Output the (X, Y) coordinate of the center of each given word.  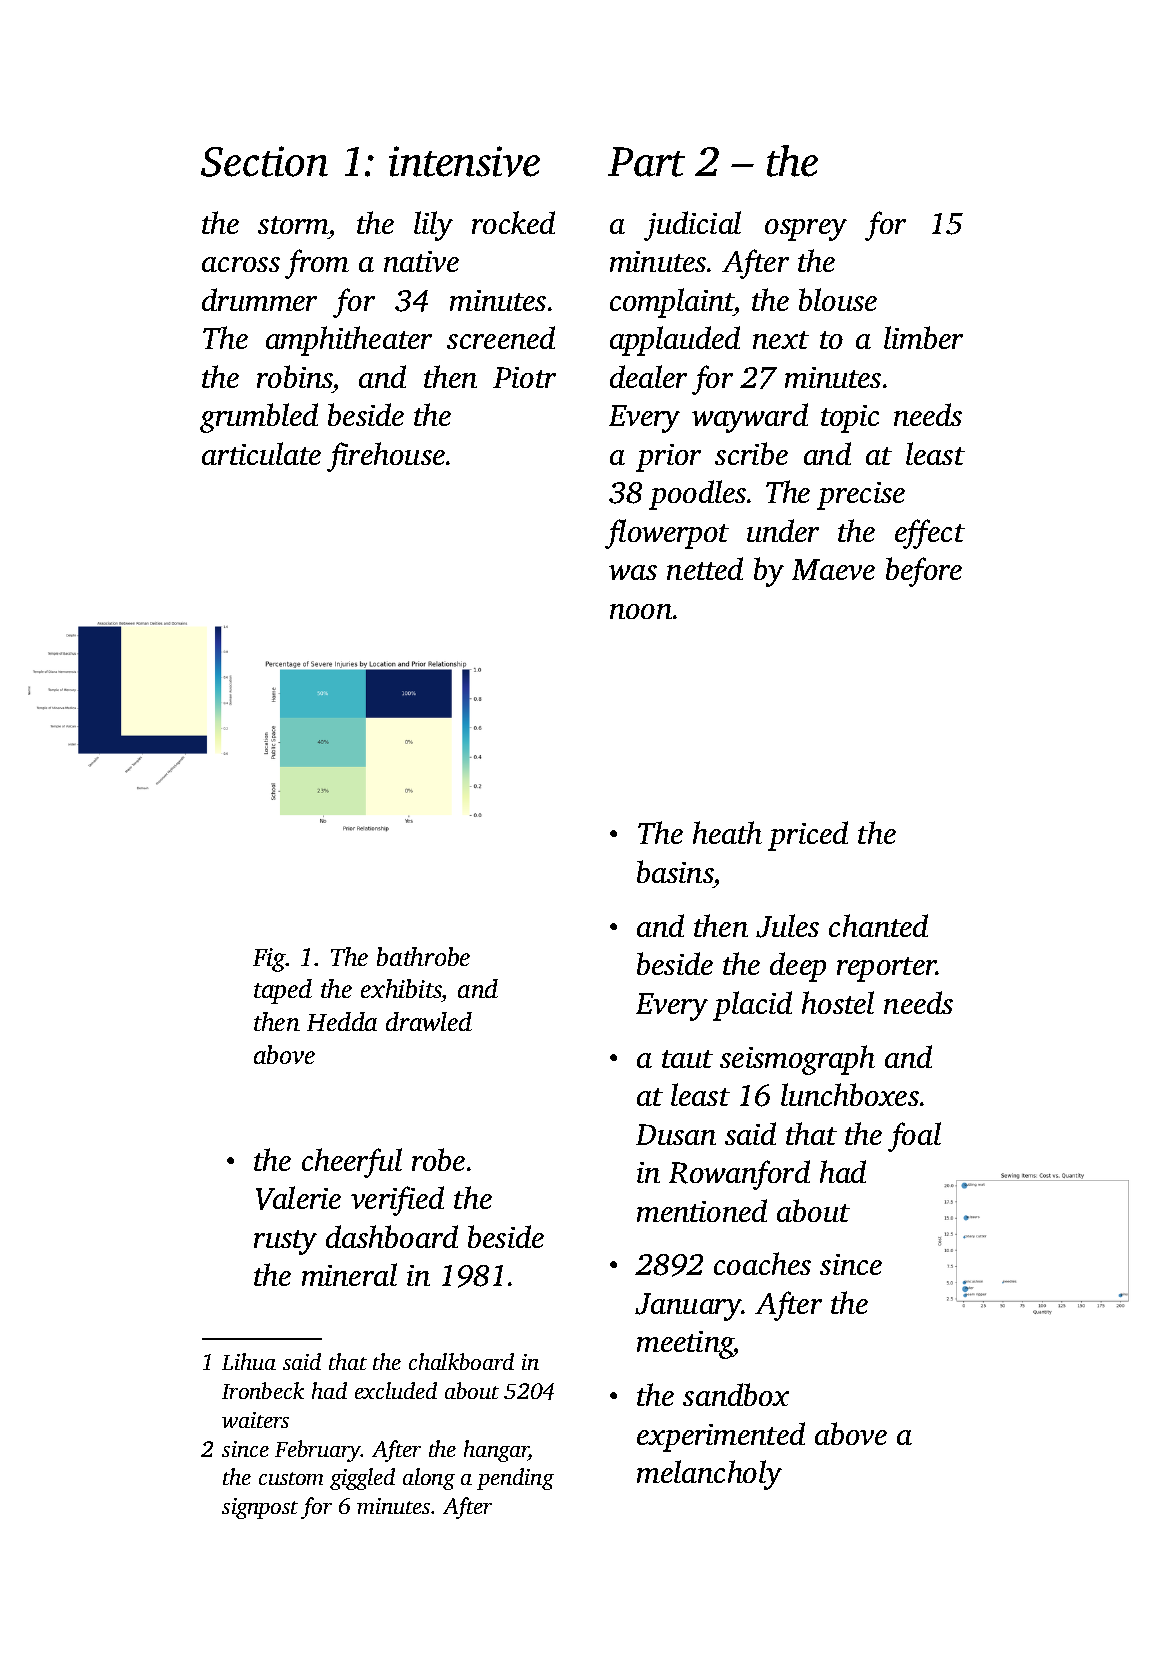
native (421, 261)
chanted (878, 925)
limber (923, 337)
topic (850, 419)
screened (501, 337)
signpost (260, 1508)
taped (283, 991)
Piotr (524, 377)
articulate (261, 453)
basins (675, 871)
